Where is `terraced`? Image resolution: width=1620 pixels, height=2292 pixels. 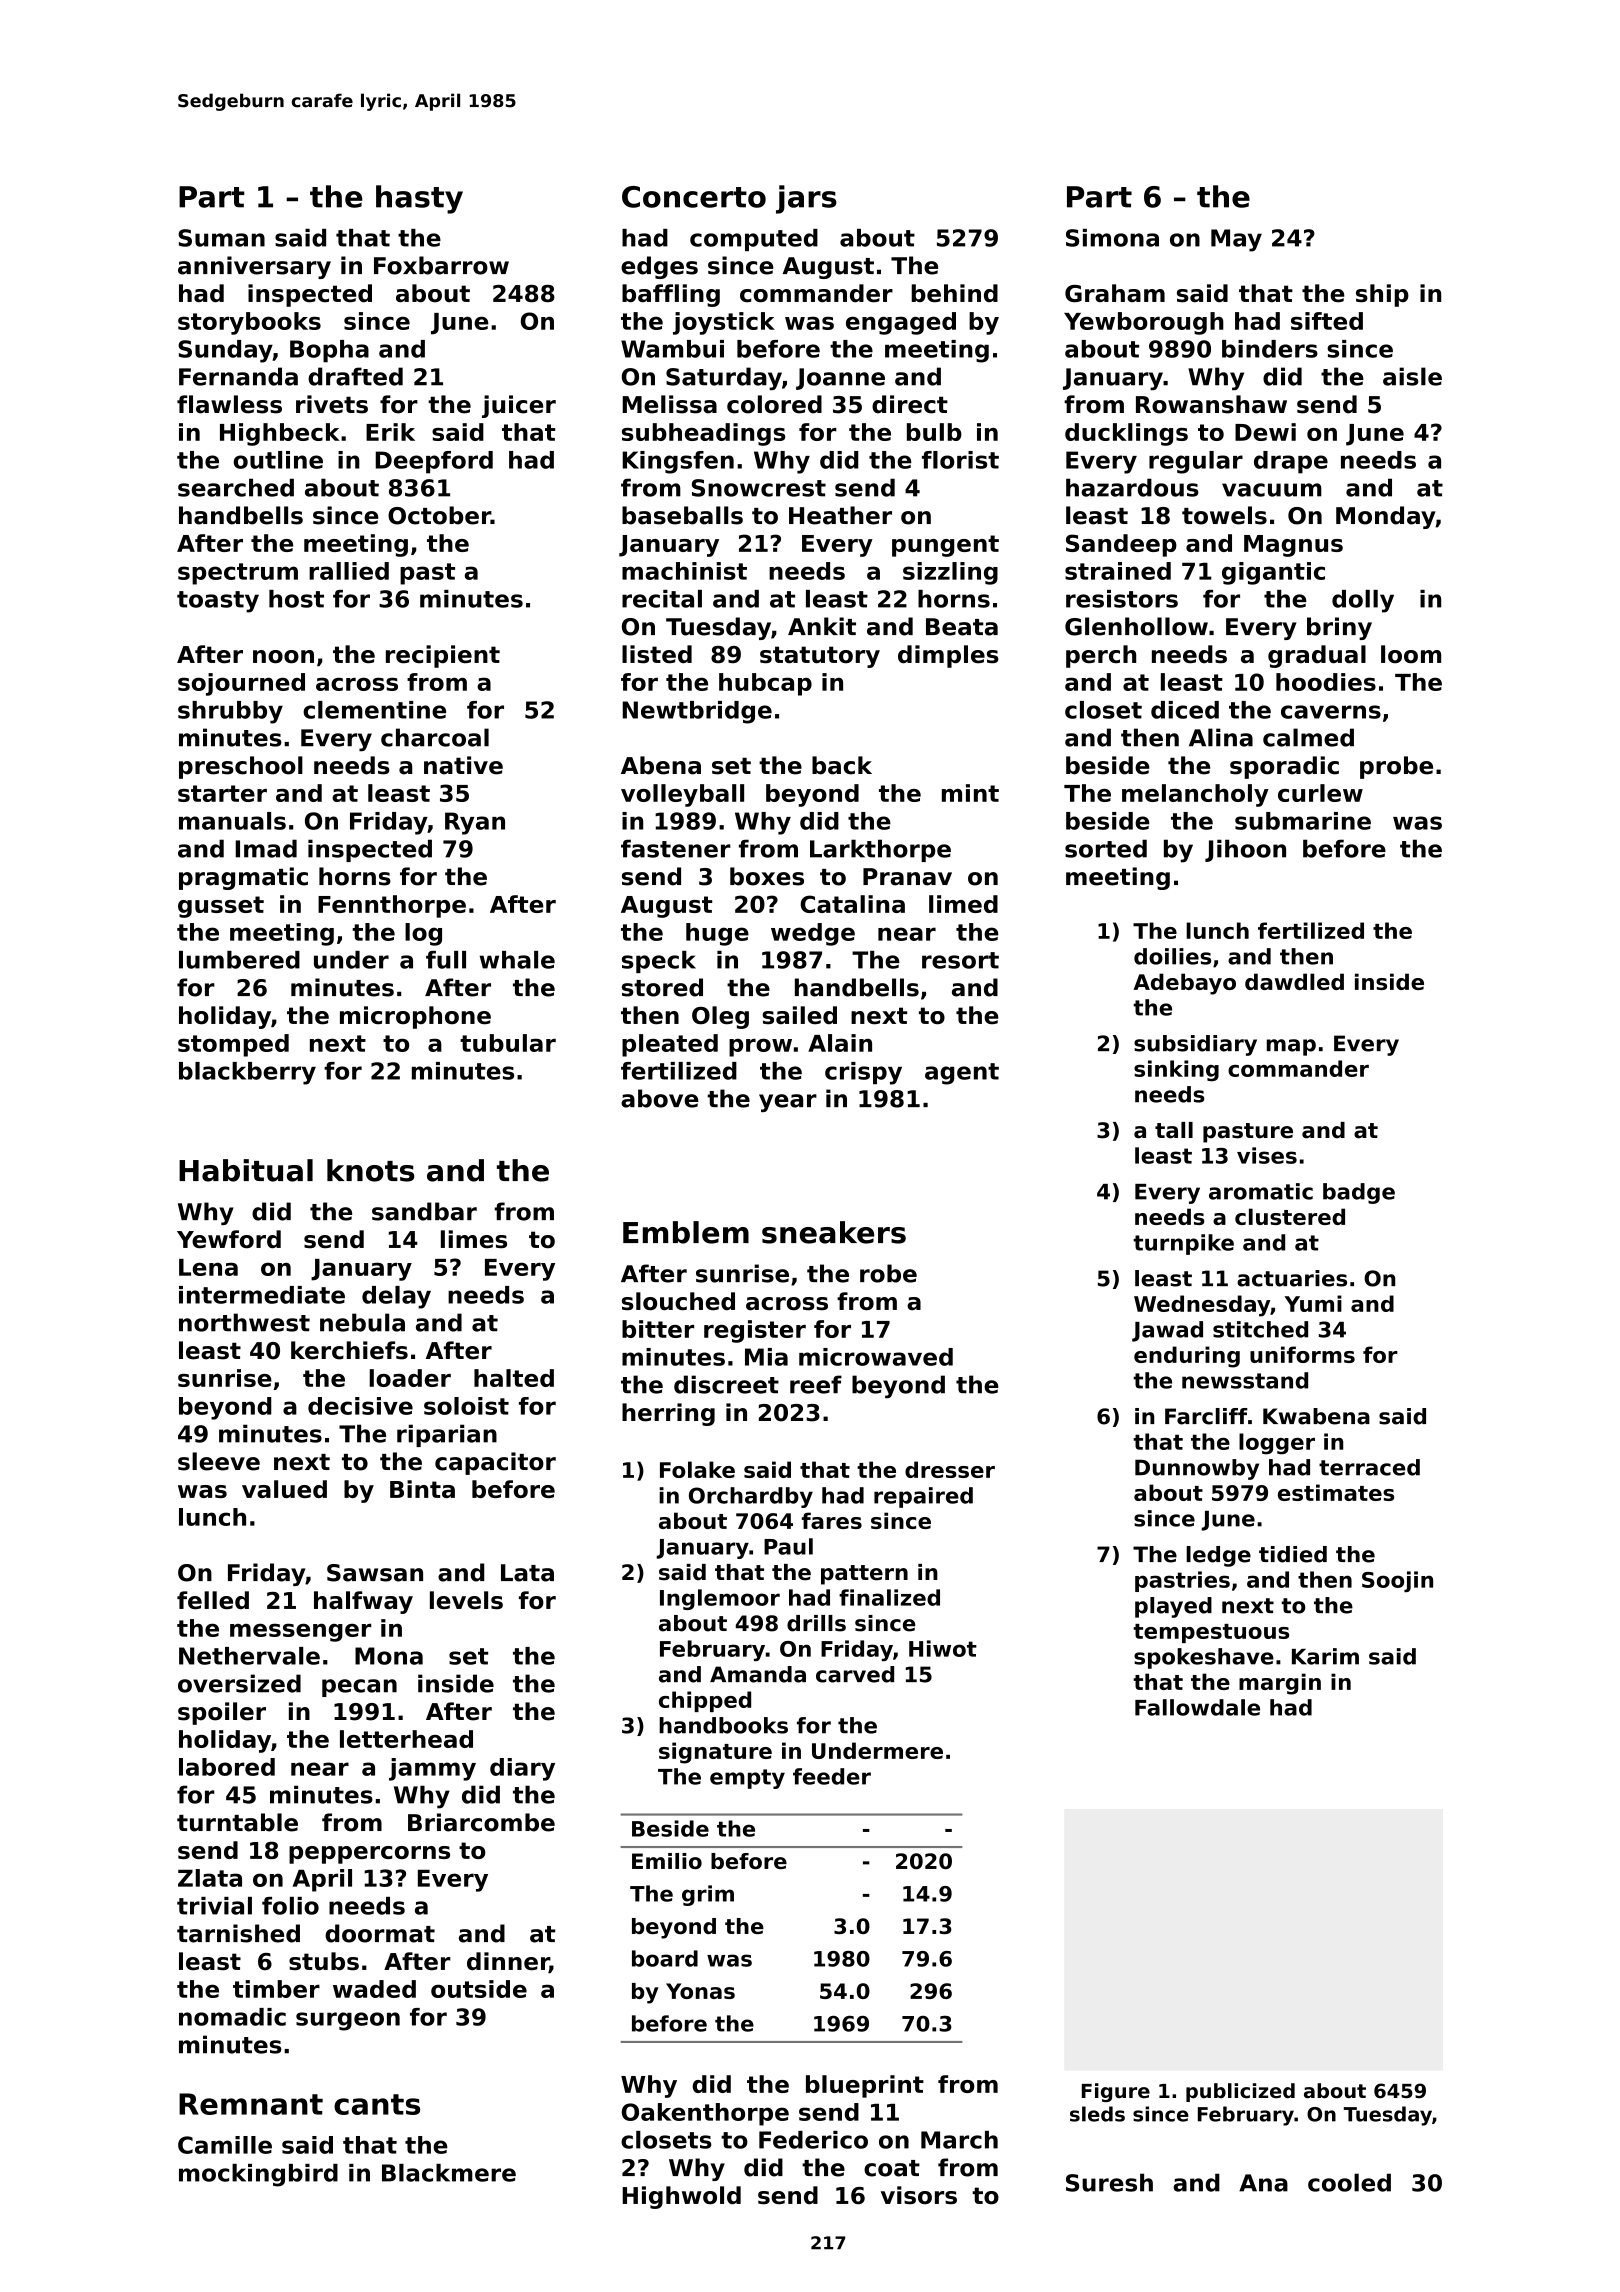
terraced is located at coordinates (1369, 1467).
